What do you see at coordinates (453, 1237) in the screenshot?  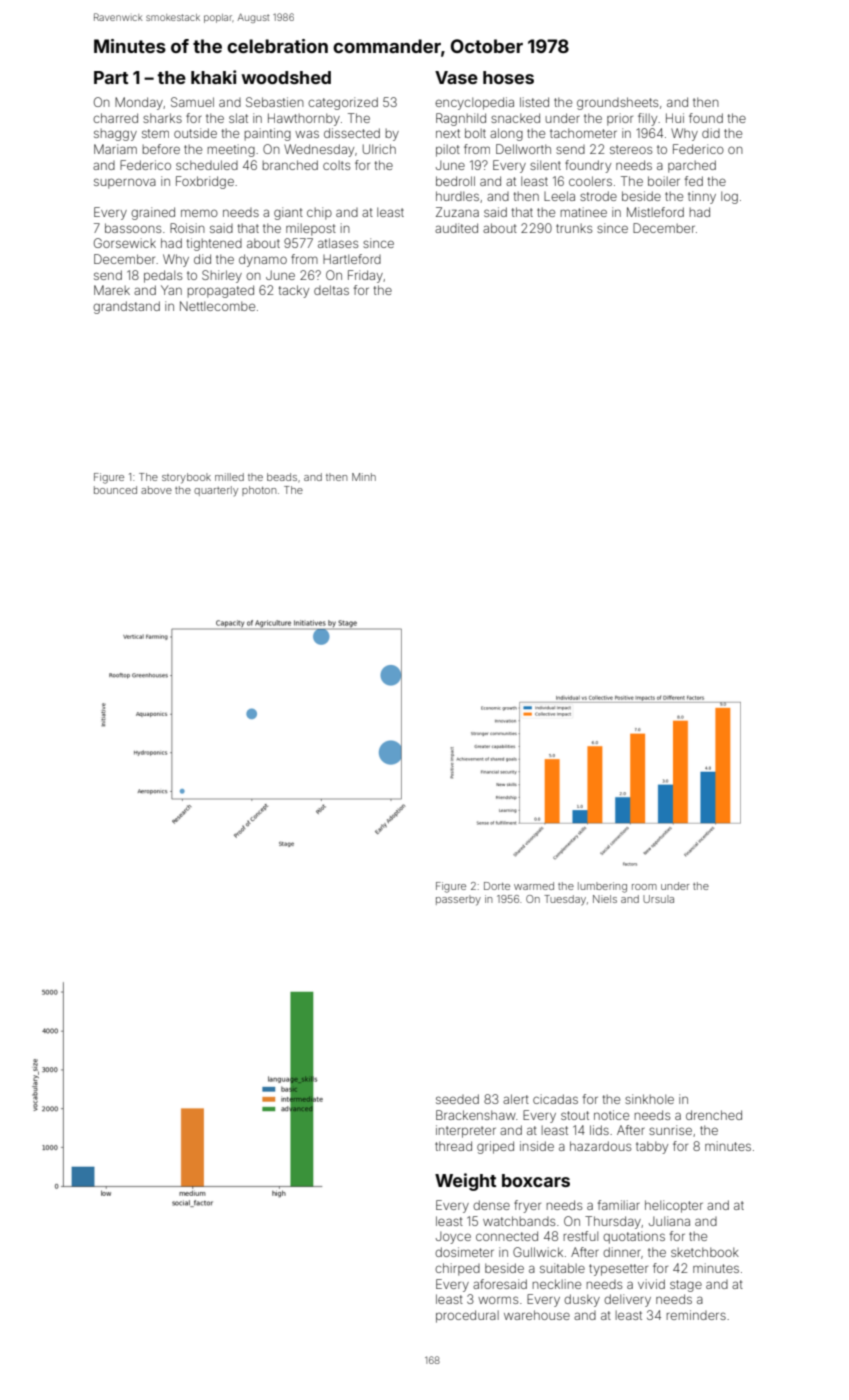 I see `Joyce` at bounding box center [453, 1237].
